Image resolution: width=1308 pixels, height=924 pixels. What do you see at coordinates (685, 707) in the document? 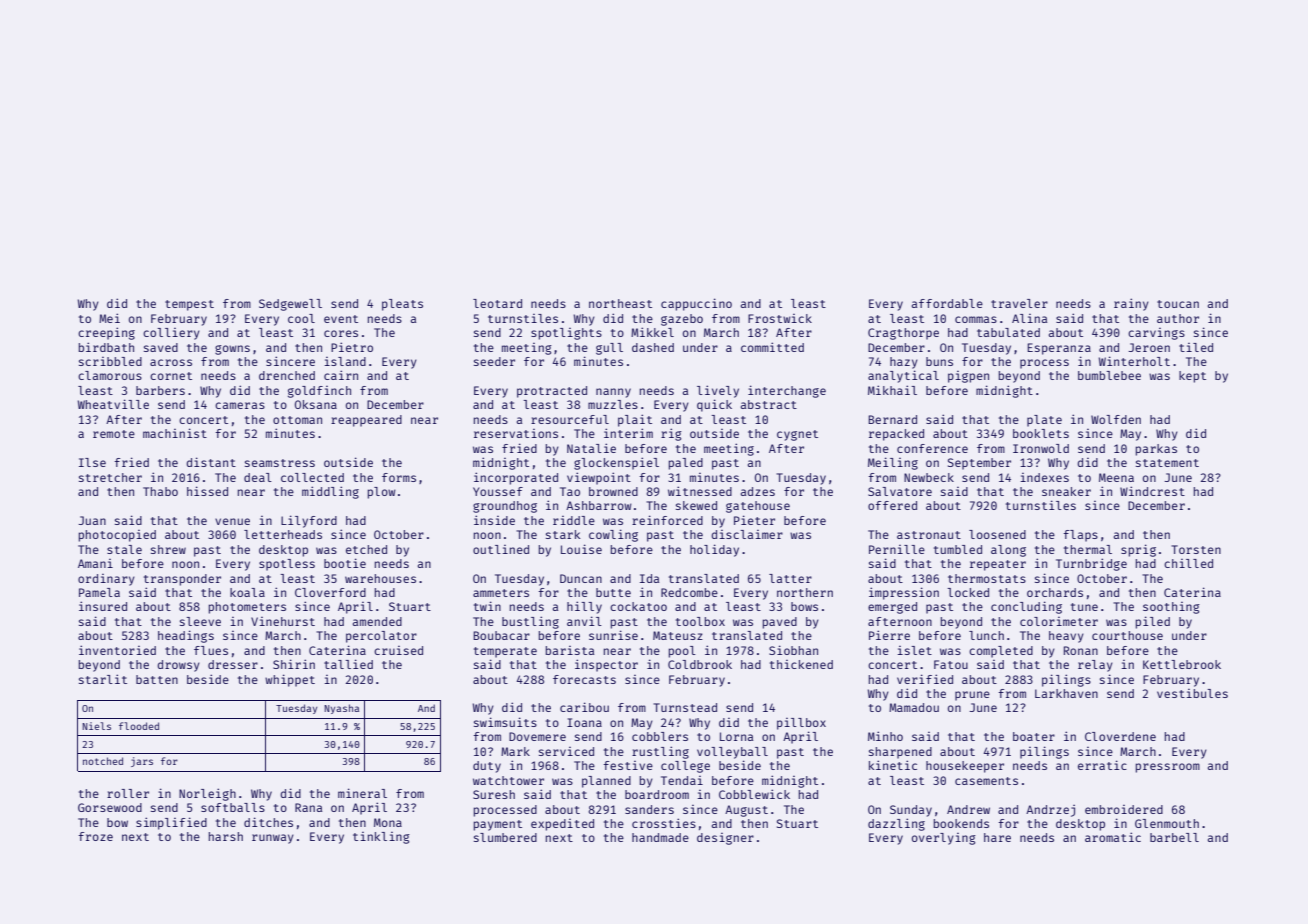
I see `Turnstead` at bounding box center [685, 707].
